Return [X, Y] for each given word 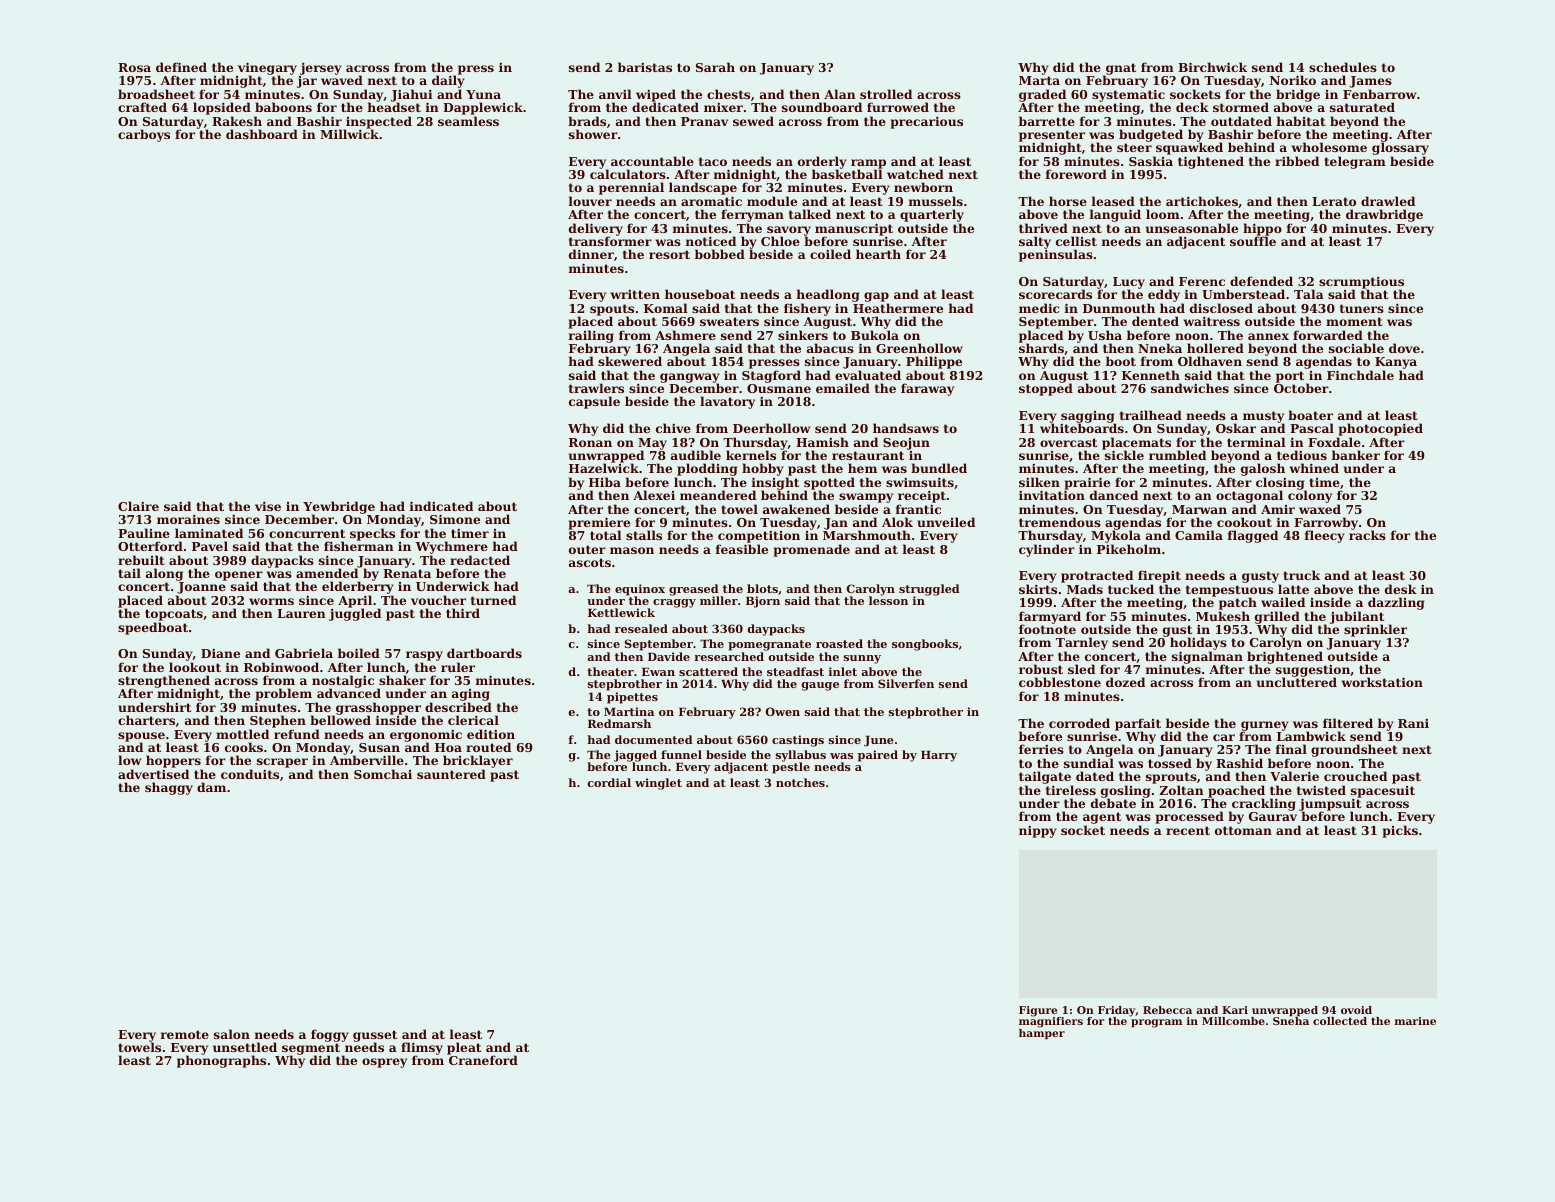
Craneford [483, 1060]
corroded [1079, 723]
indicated [441, 506]
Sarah [715, 67]
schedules [1343, 67]
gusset [375, 1036]
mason [632, 550]
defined [181, 67]
